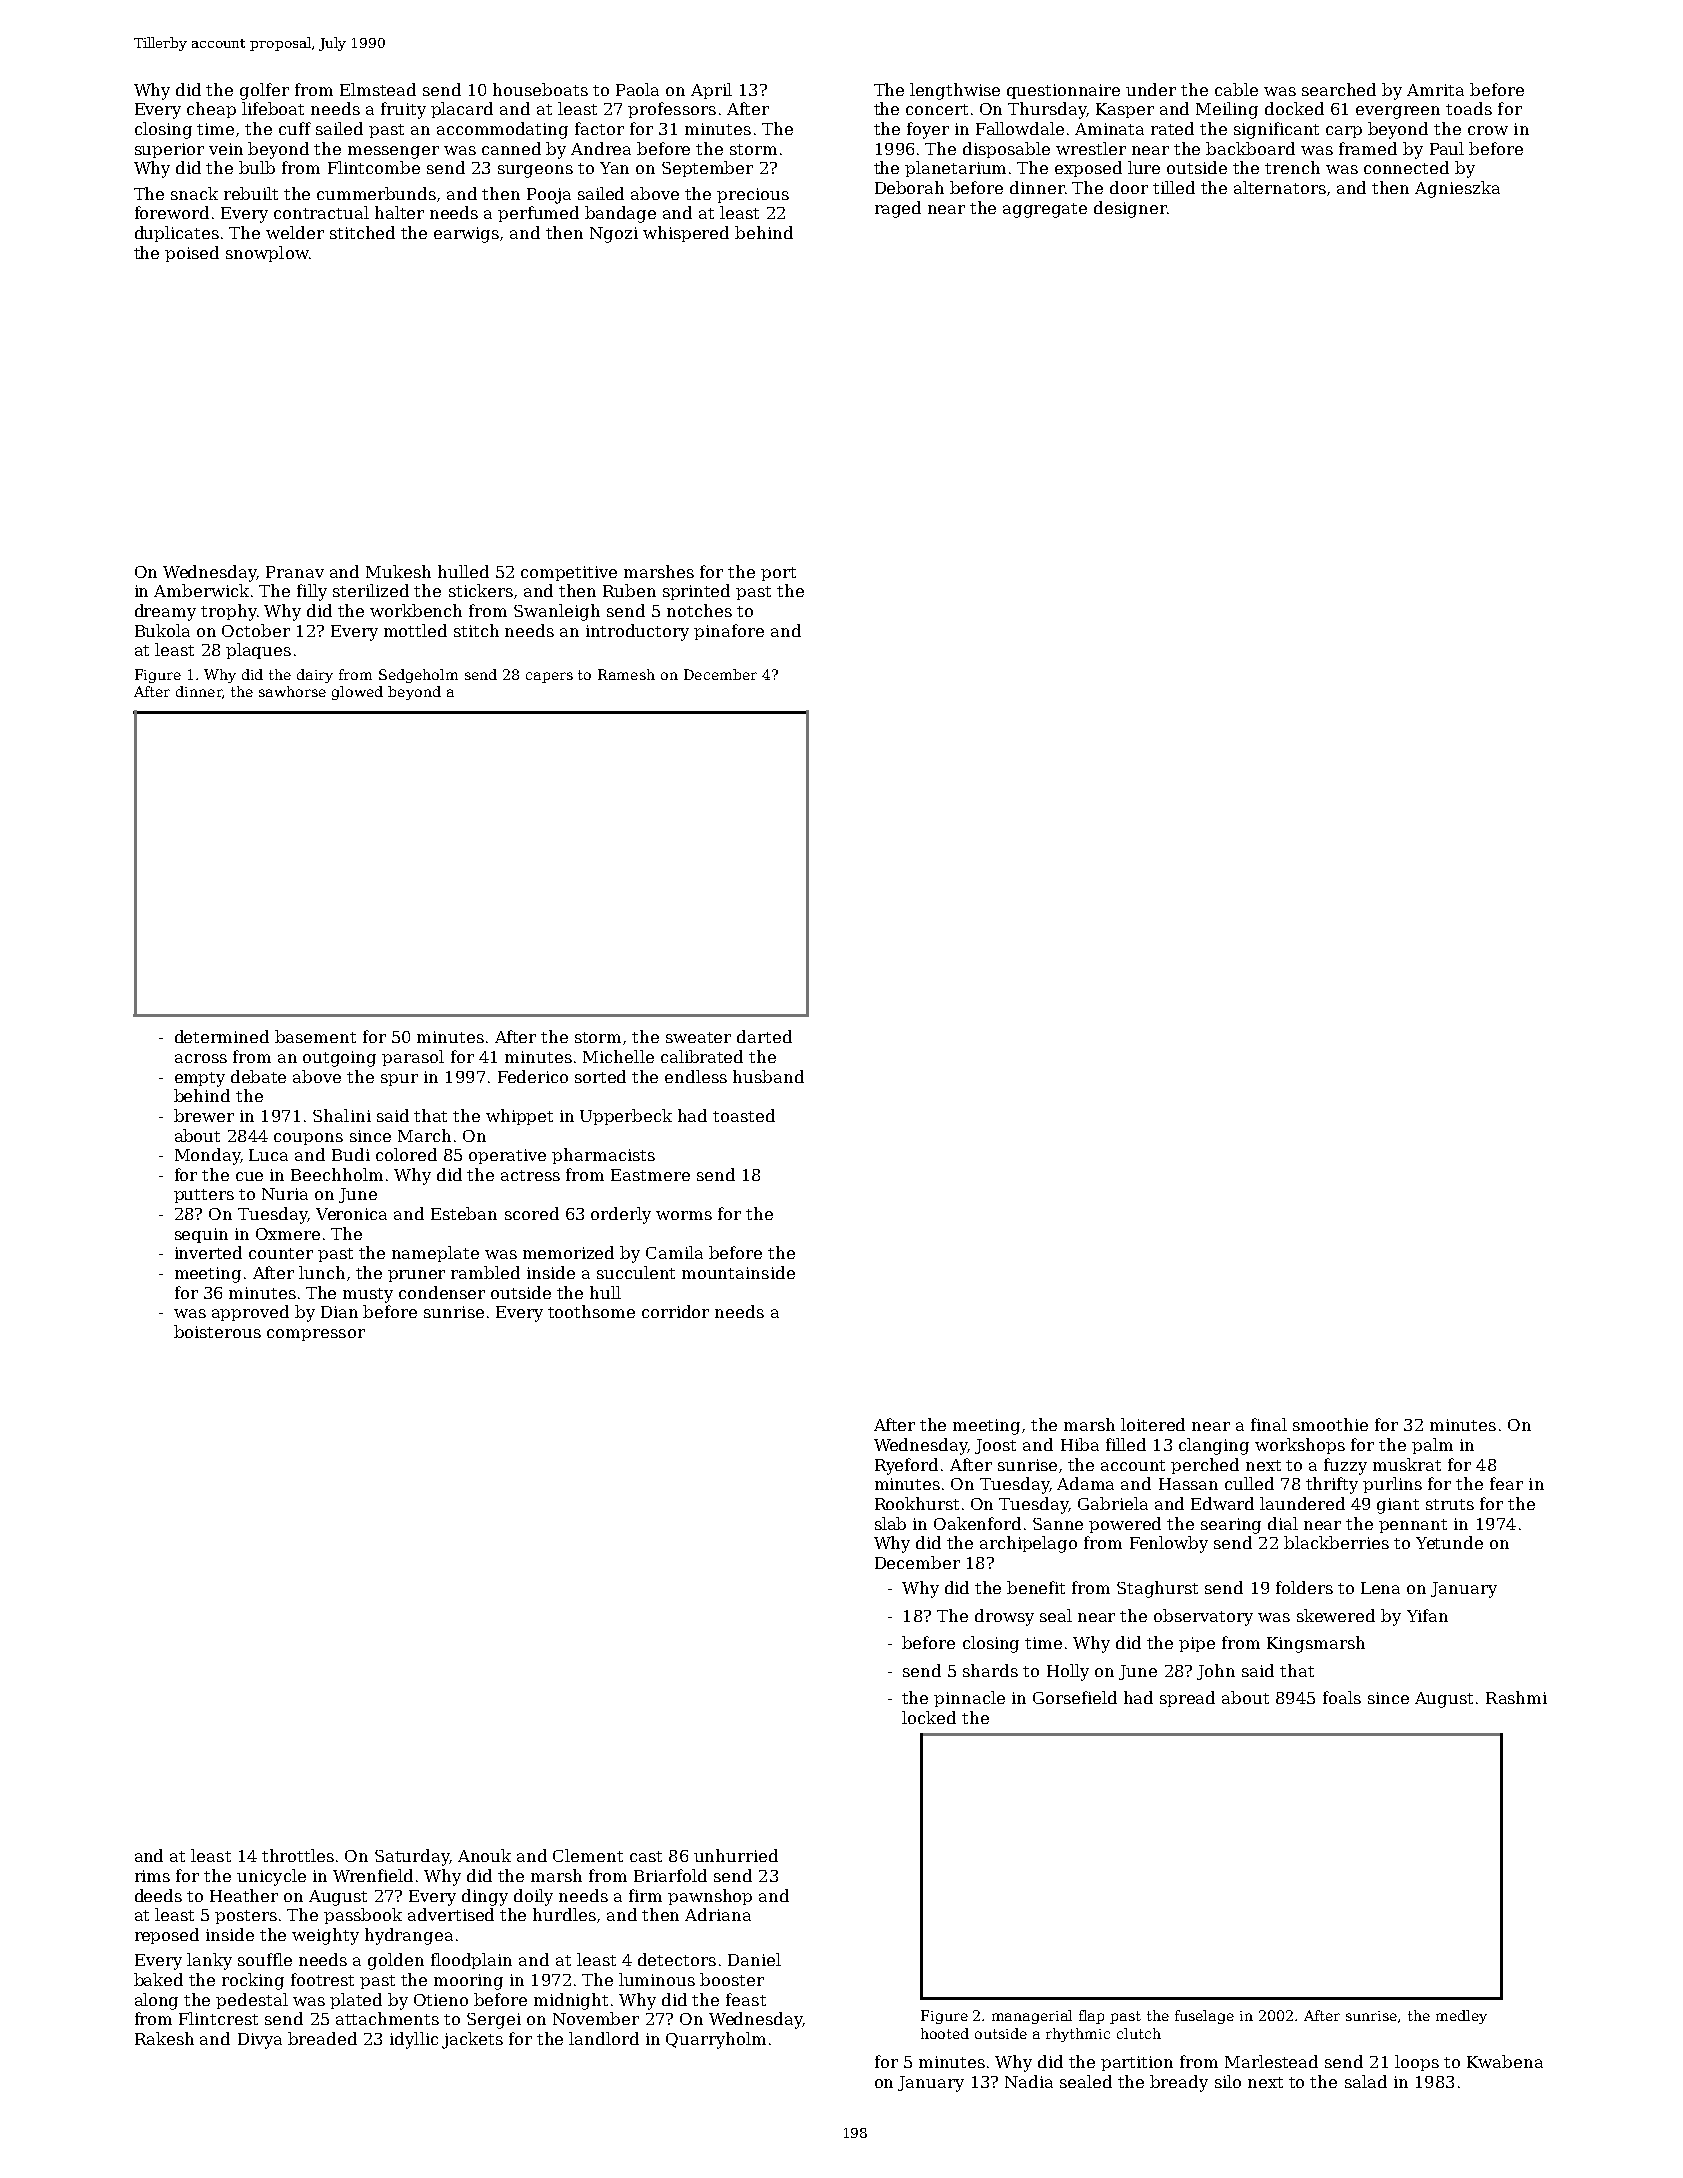  Describe the element at coordinates (698, 1037) in the page. I see `sweater` at that location.
